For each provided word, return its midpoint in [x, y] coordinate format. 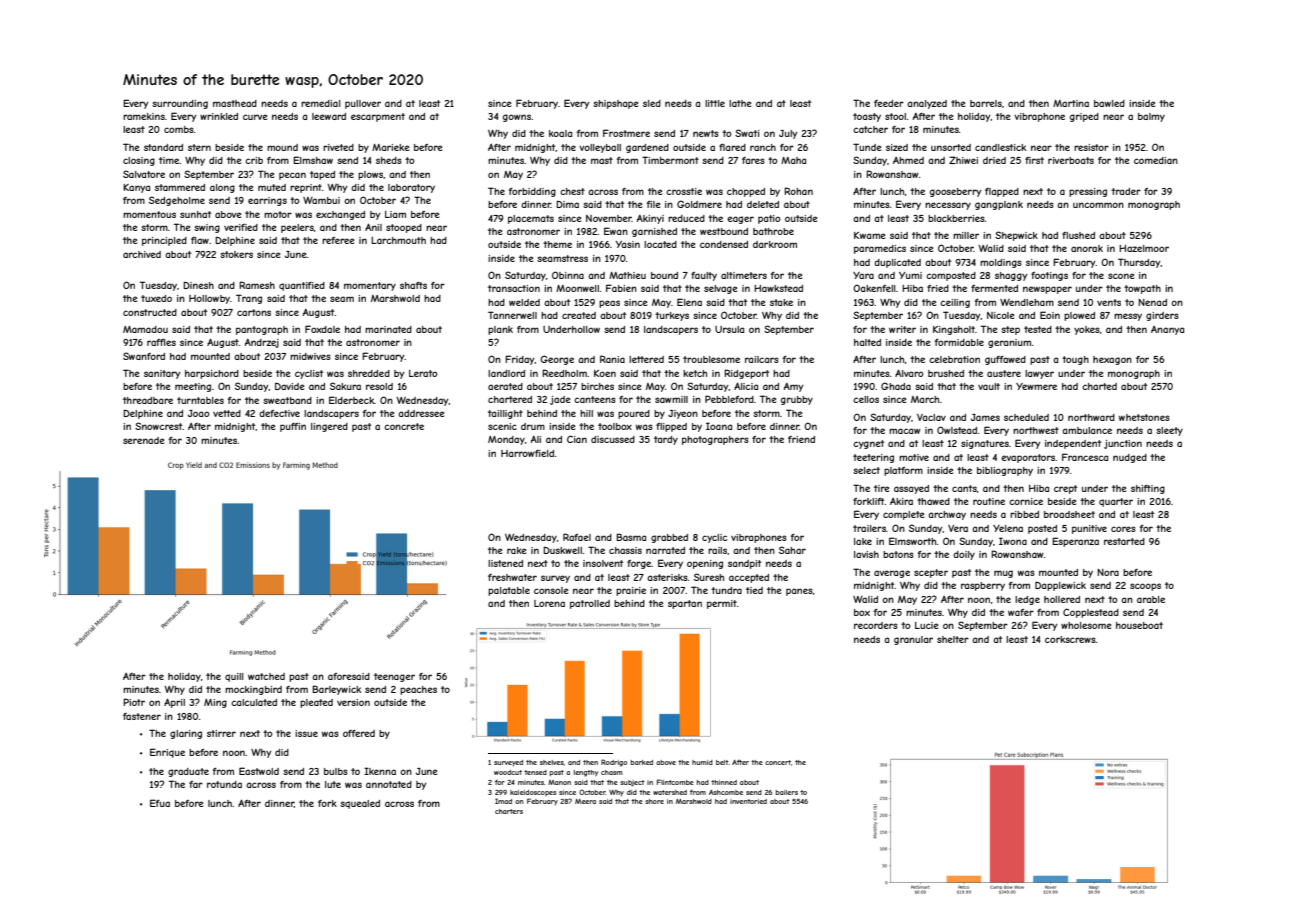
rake [516, 550]
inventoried [748, 801]
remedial [320, 103]
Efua [160, 803]
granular [913, 640]
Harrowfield [527, 453]
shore [654, 801]
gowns [517, 118]
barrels [986, 103]
